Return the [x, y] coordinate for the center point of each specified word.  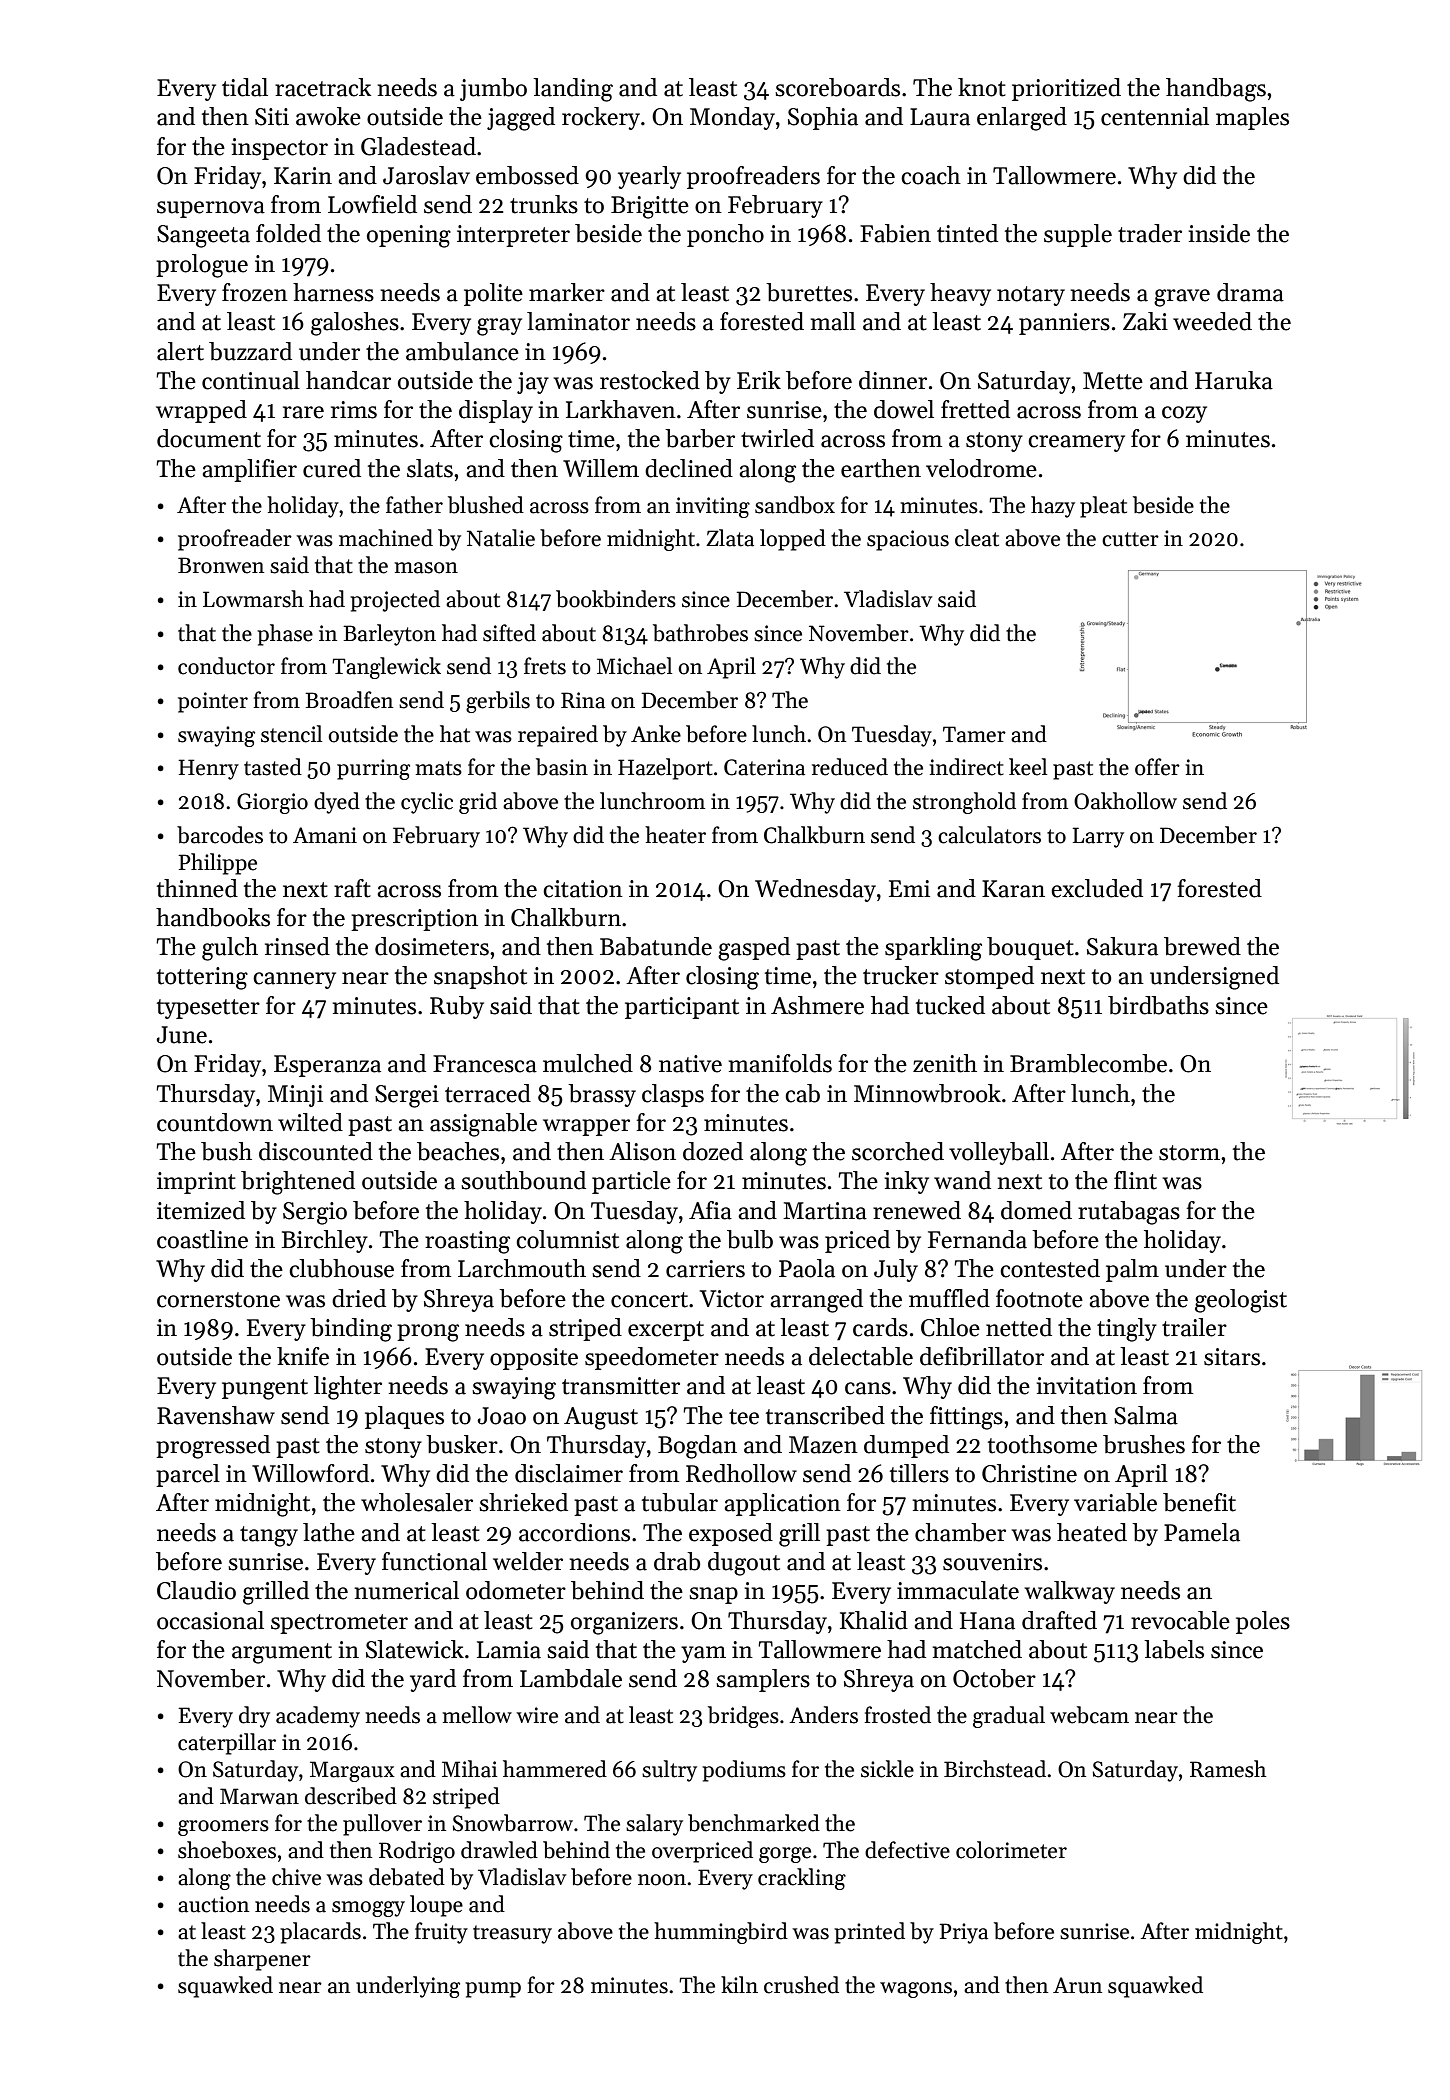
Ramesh [1228, 1769]
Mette [1113, 381]
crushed [801, 1985]
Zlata [730, 538]
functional [434, 1561]
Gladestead [418, 146]
